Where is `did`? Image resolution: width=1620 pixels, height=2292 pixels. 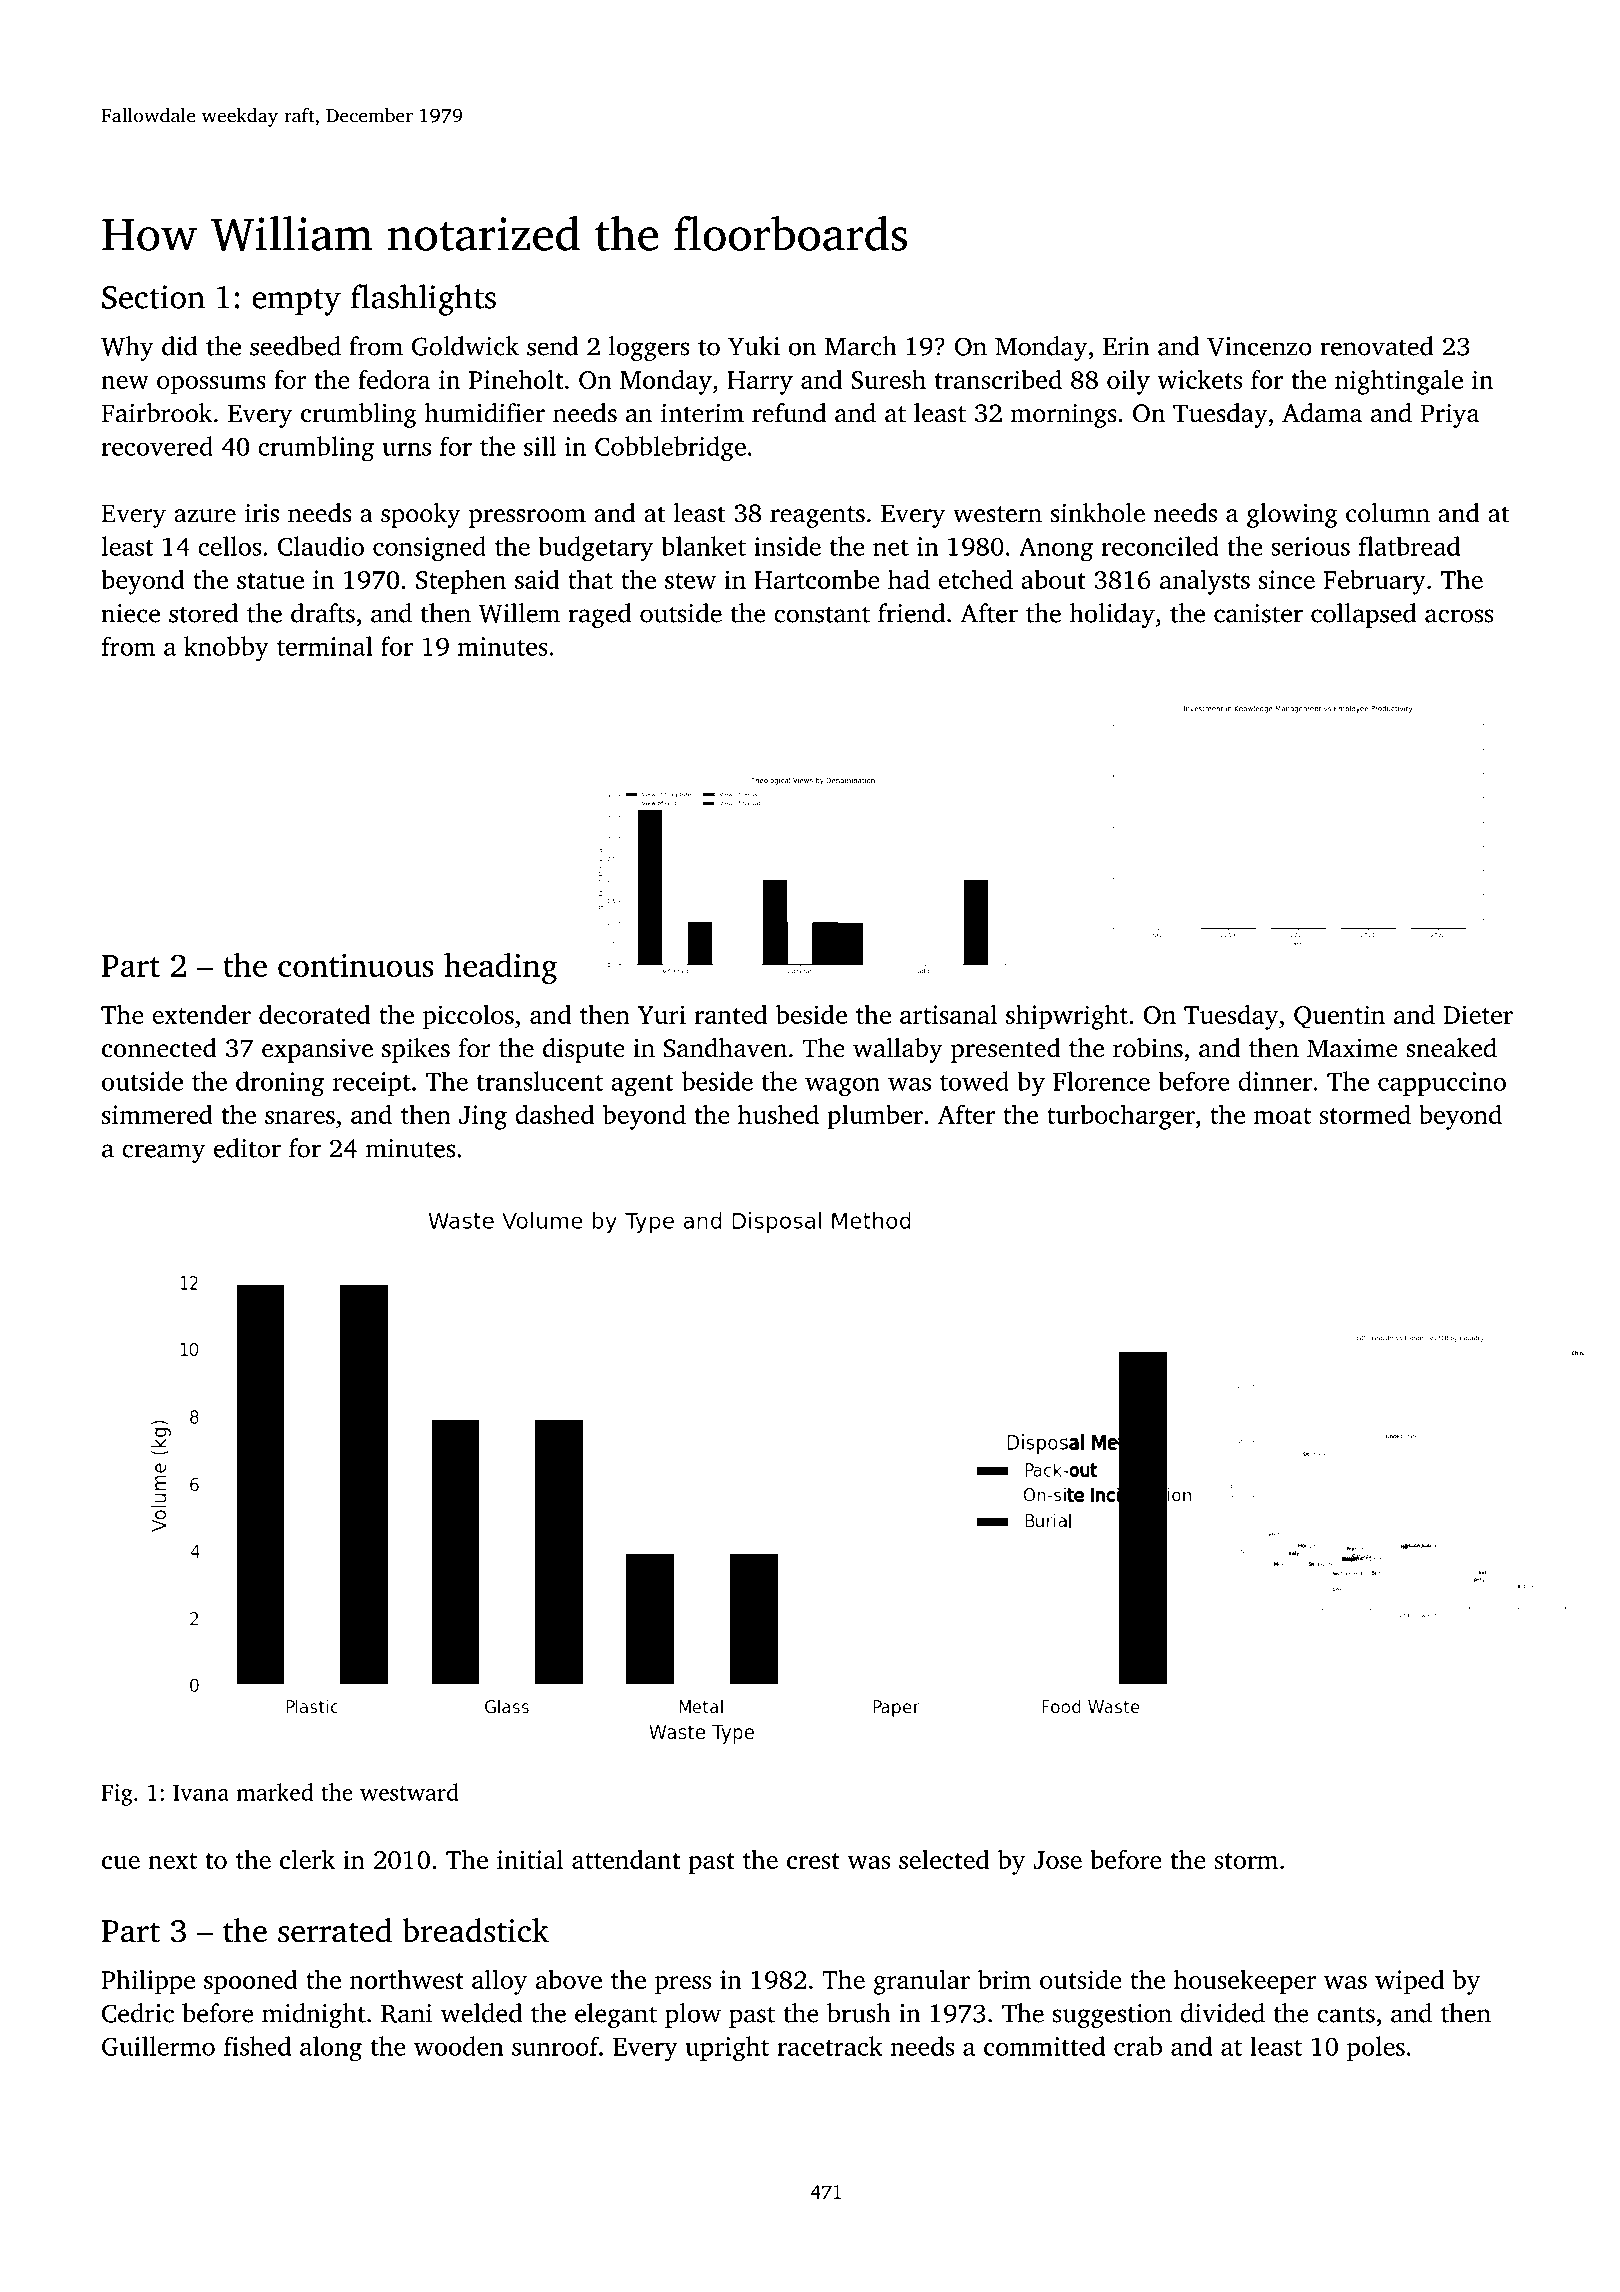
did is located at coordinates (180, 346).
